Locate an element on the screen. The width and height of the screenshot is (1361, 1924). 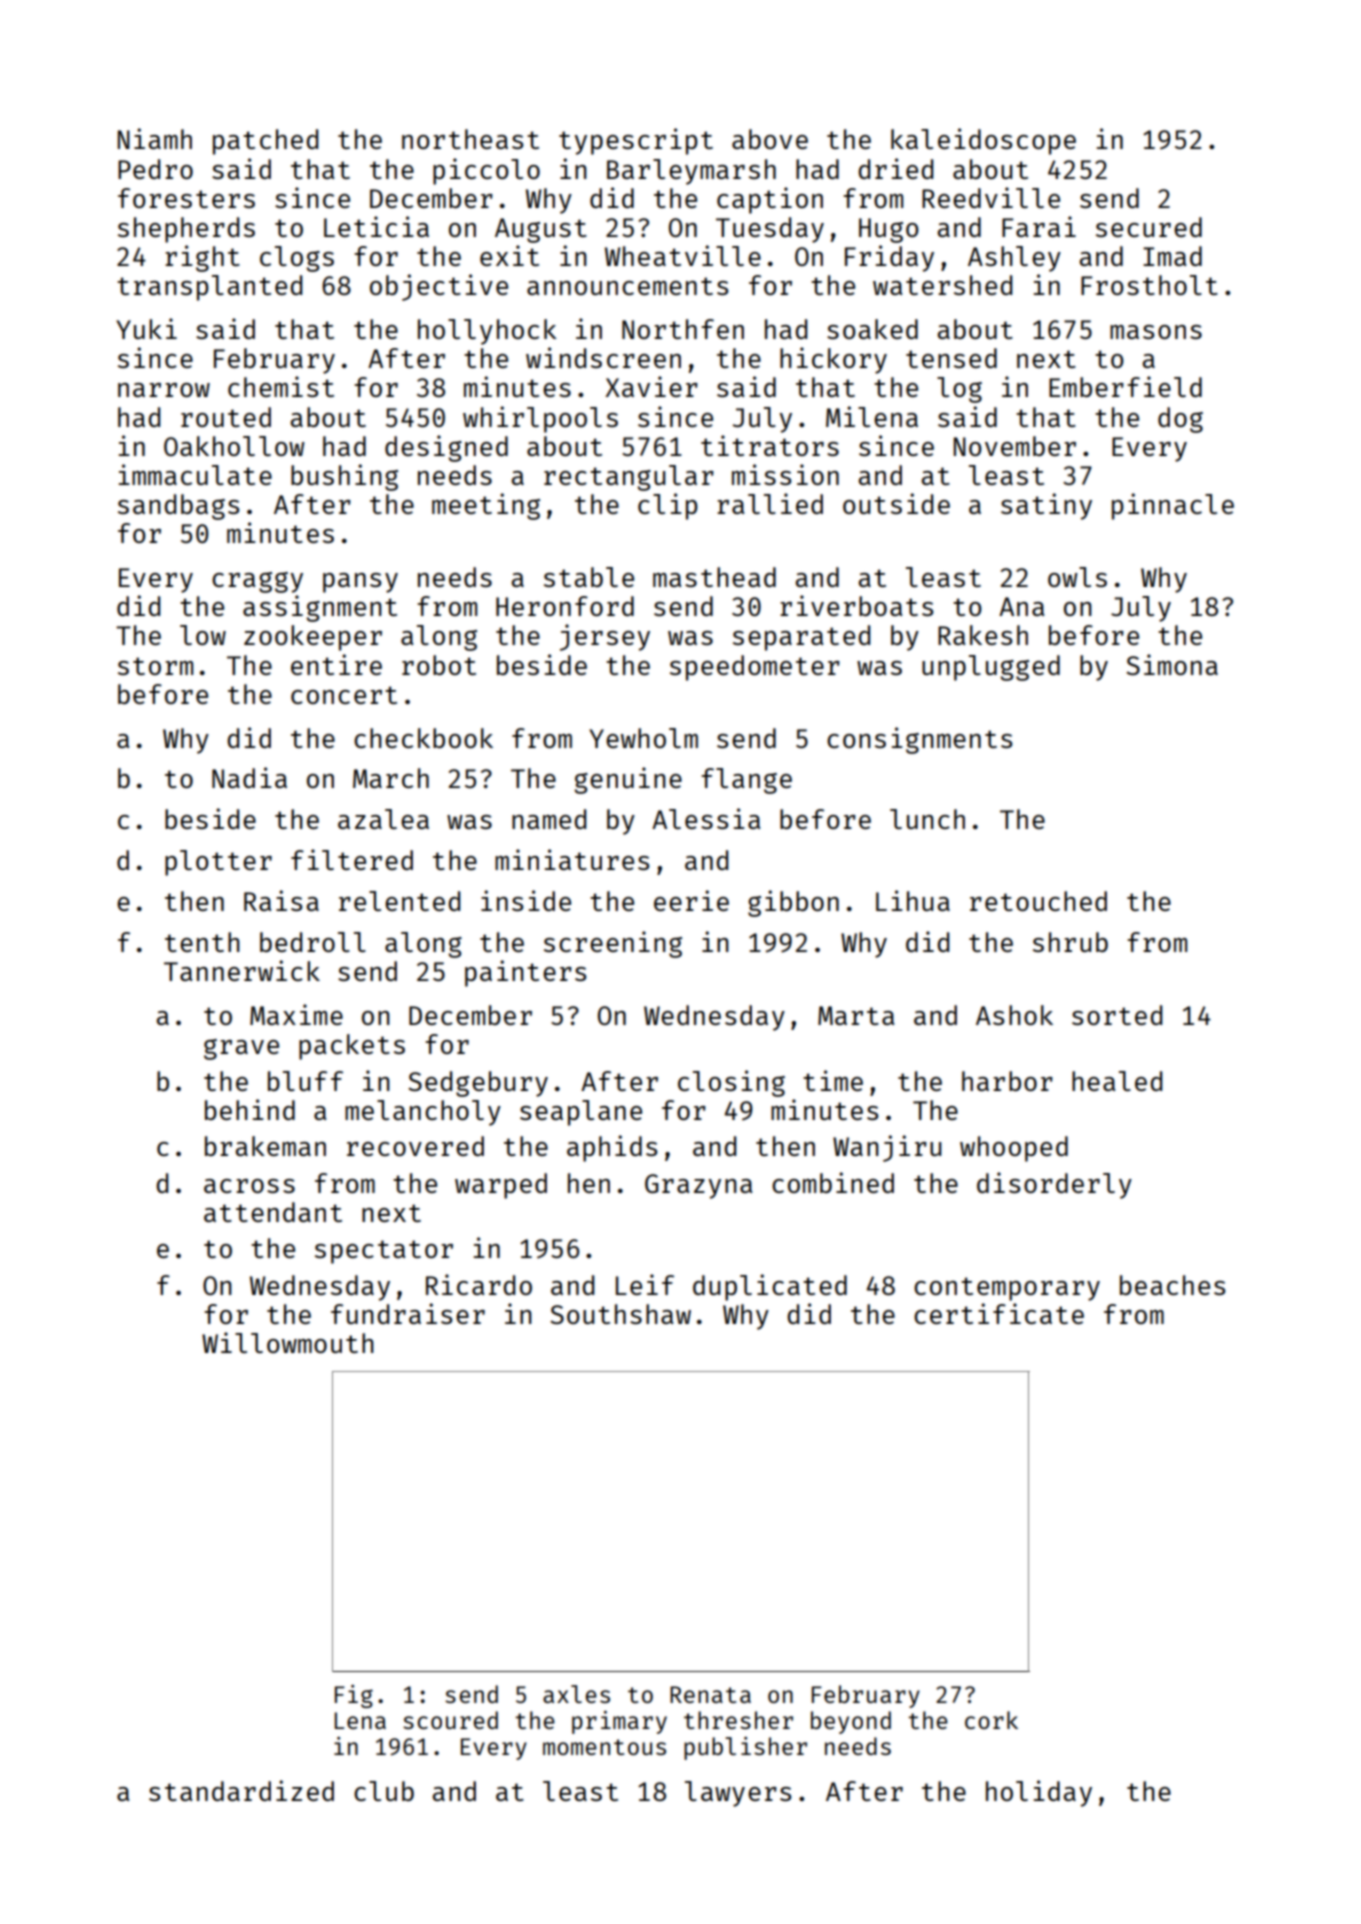
holiday is located at coordinates (1039, 1793).
